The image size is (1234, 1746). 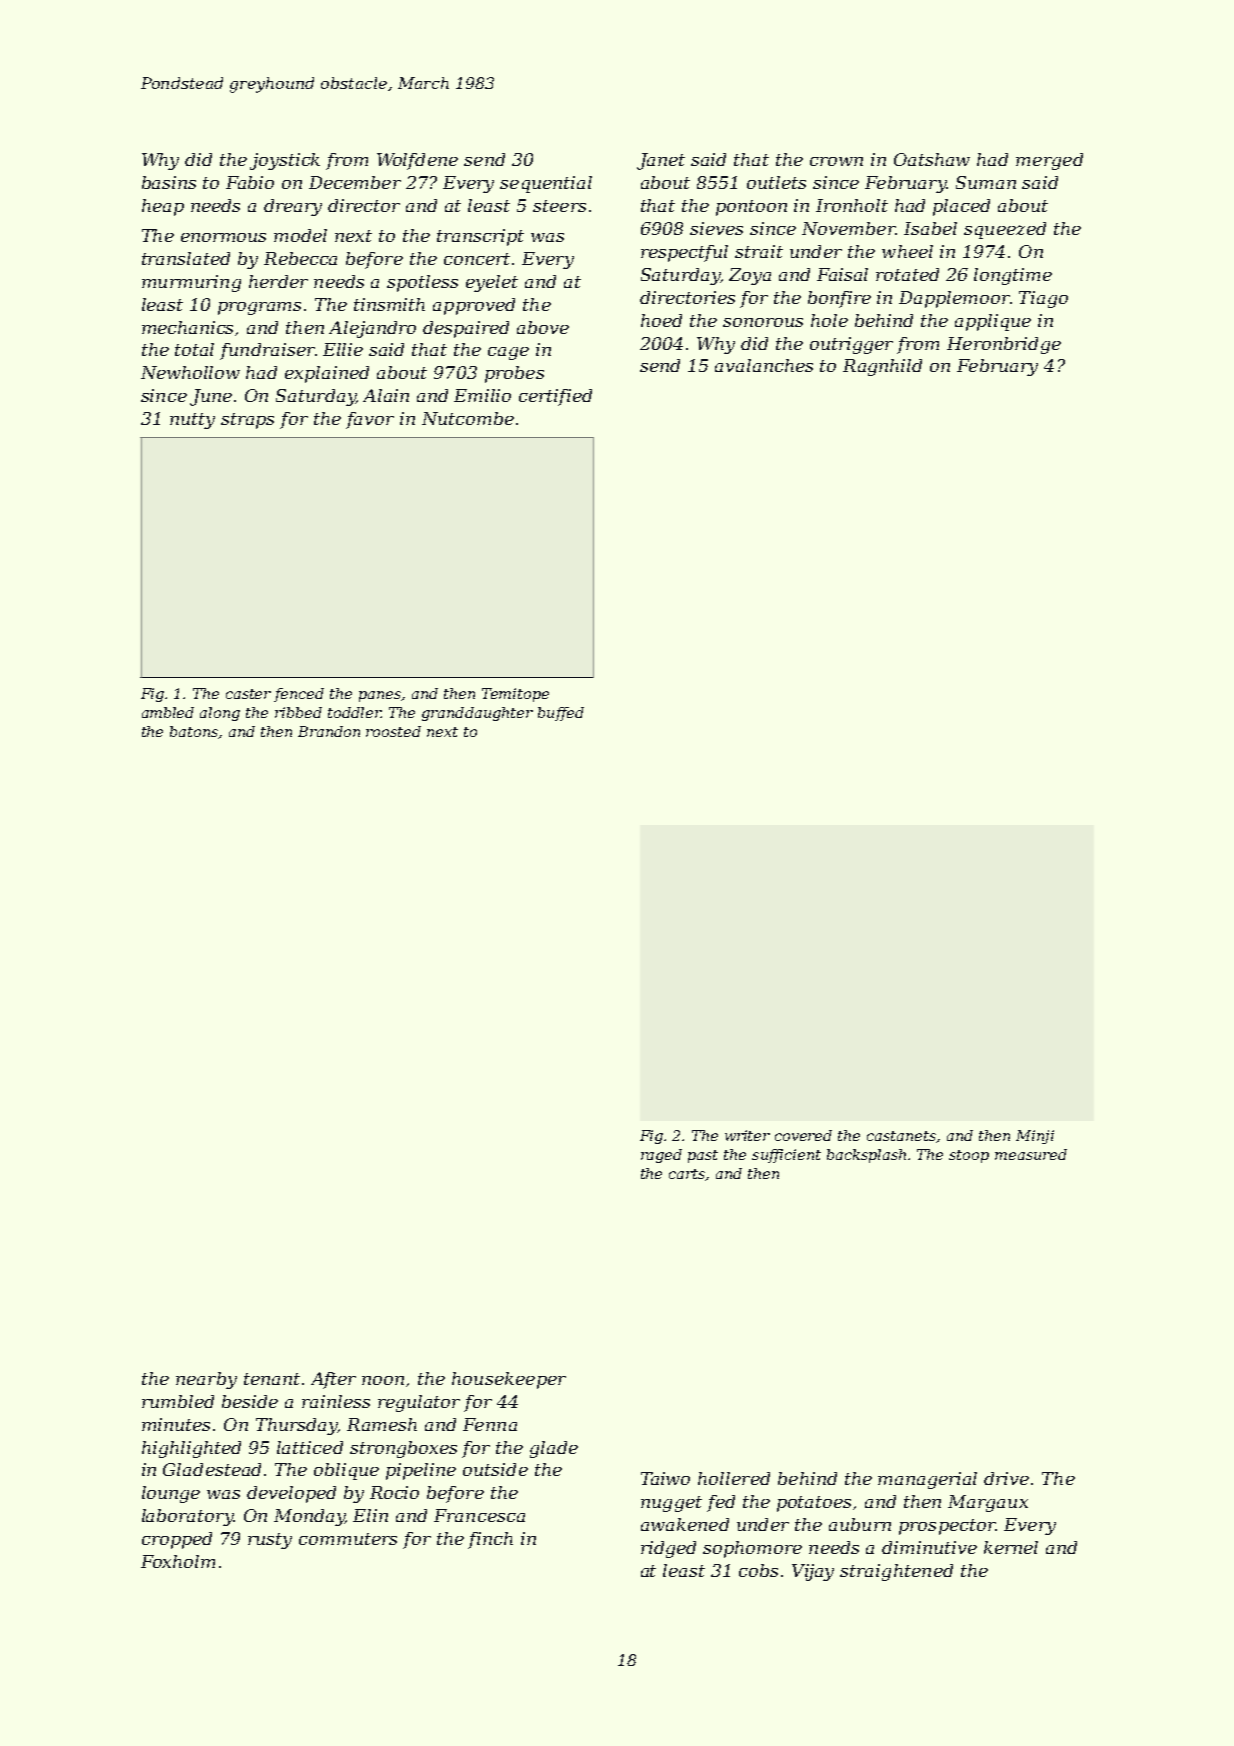 I want to click on Foxholm, so click(x=178, y=1561).
